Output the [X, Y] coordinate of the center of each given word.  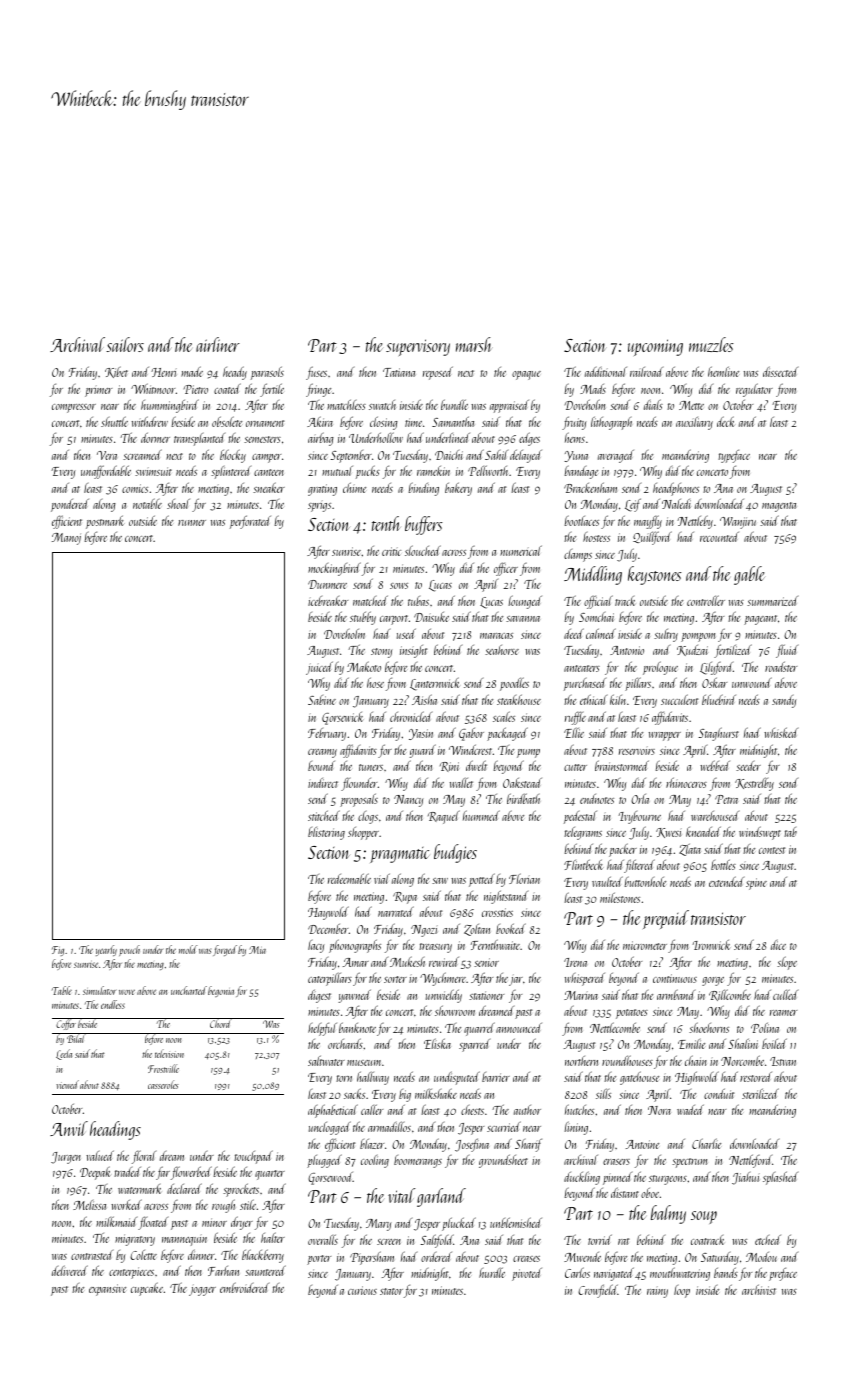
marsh [473, 344]
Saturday [720, 1258]
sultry [666, 635]
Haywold [328, 913]
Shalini [743, 1043]
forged [225, 950]
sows [399, 586]
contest [772, 850]
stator [391, 1291]
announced [519, 1028]
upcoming [655, 347]
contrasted [92, 1255]
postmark [105, 522]
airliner [218, 344]
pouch [129, 950]
